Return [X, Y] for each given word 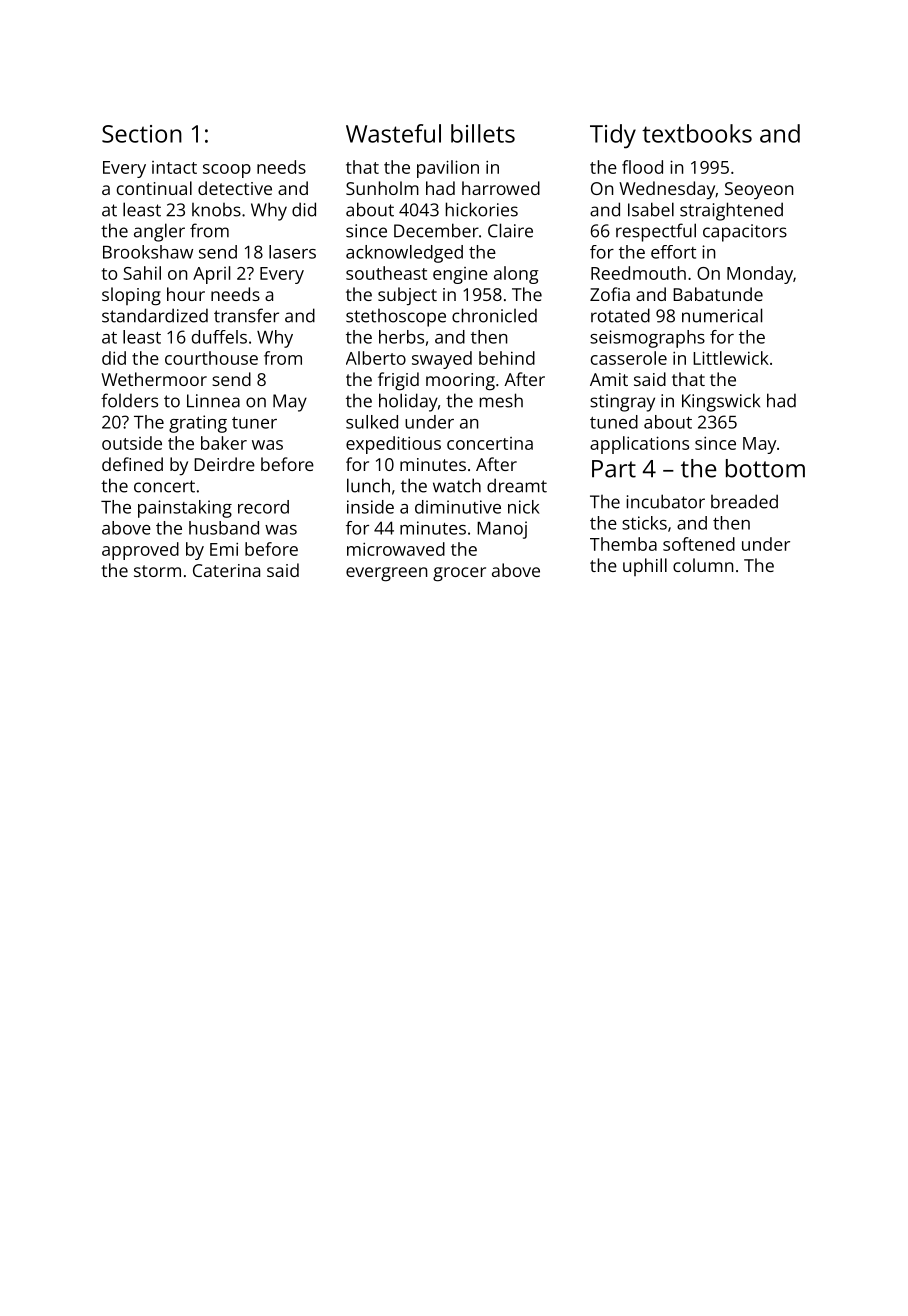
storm [157, 571]
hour [186, 294]
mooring [460, 382]
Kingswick [721, 402]
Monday [760, 275]
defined [132, 464]
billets [483, 133]
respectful [656, 232]
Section [142, 134]
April [211, 275]
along [516, 275]
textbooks [697, 133]
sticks [644, 523]
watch [457, 485]
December [436, 230]
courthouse [211, 358]
